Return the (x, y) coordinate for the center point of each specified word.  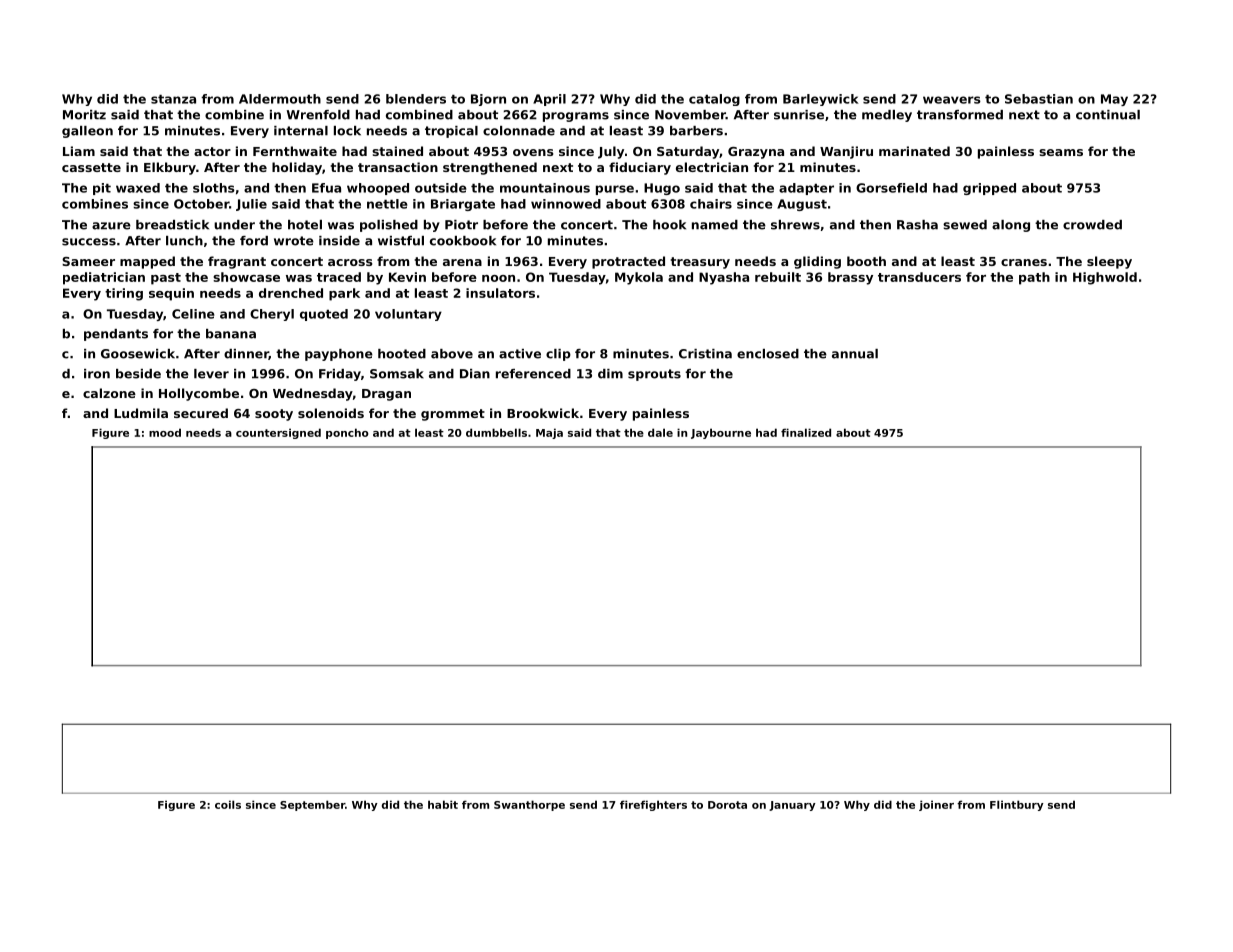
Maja (549, 433)
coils (228, 804)
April (549, 100)
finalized (806, 432)
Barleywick (821, 100)
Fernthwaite (295, 151)
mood (165, 432)
